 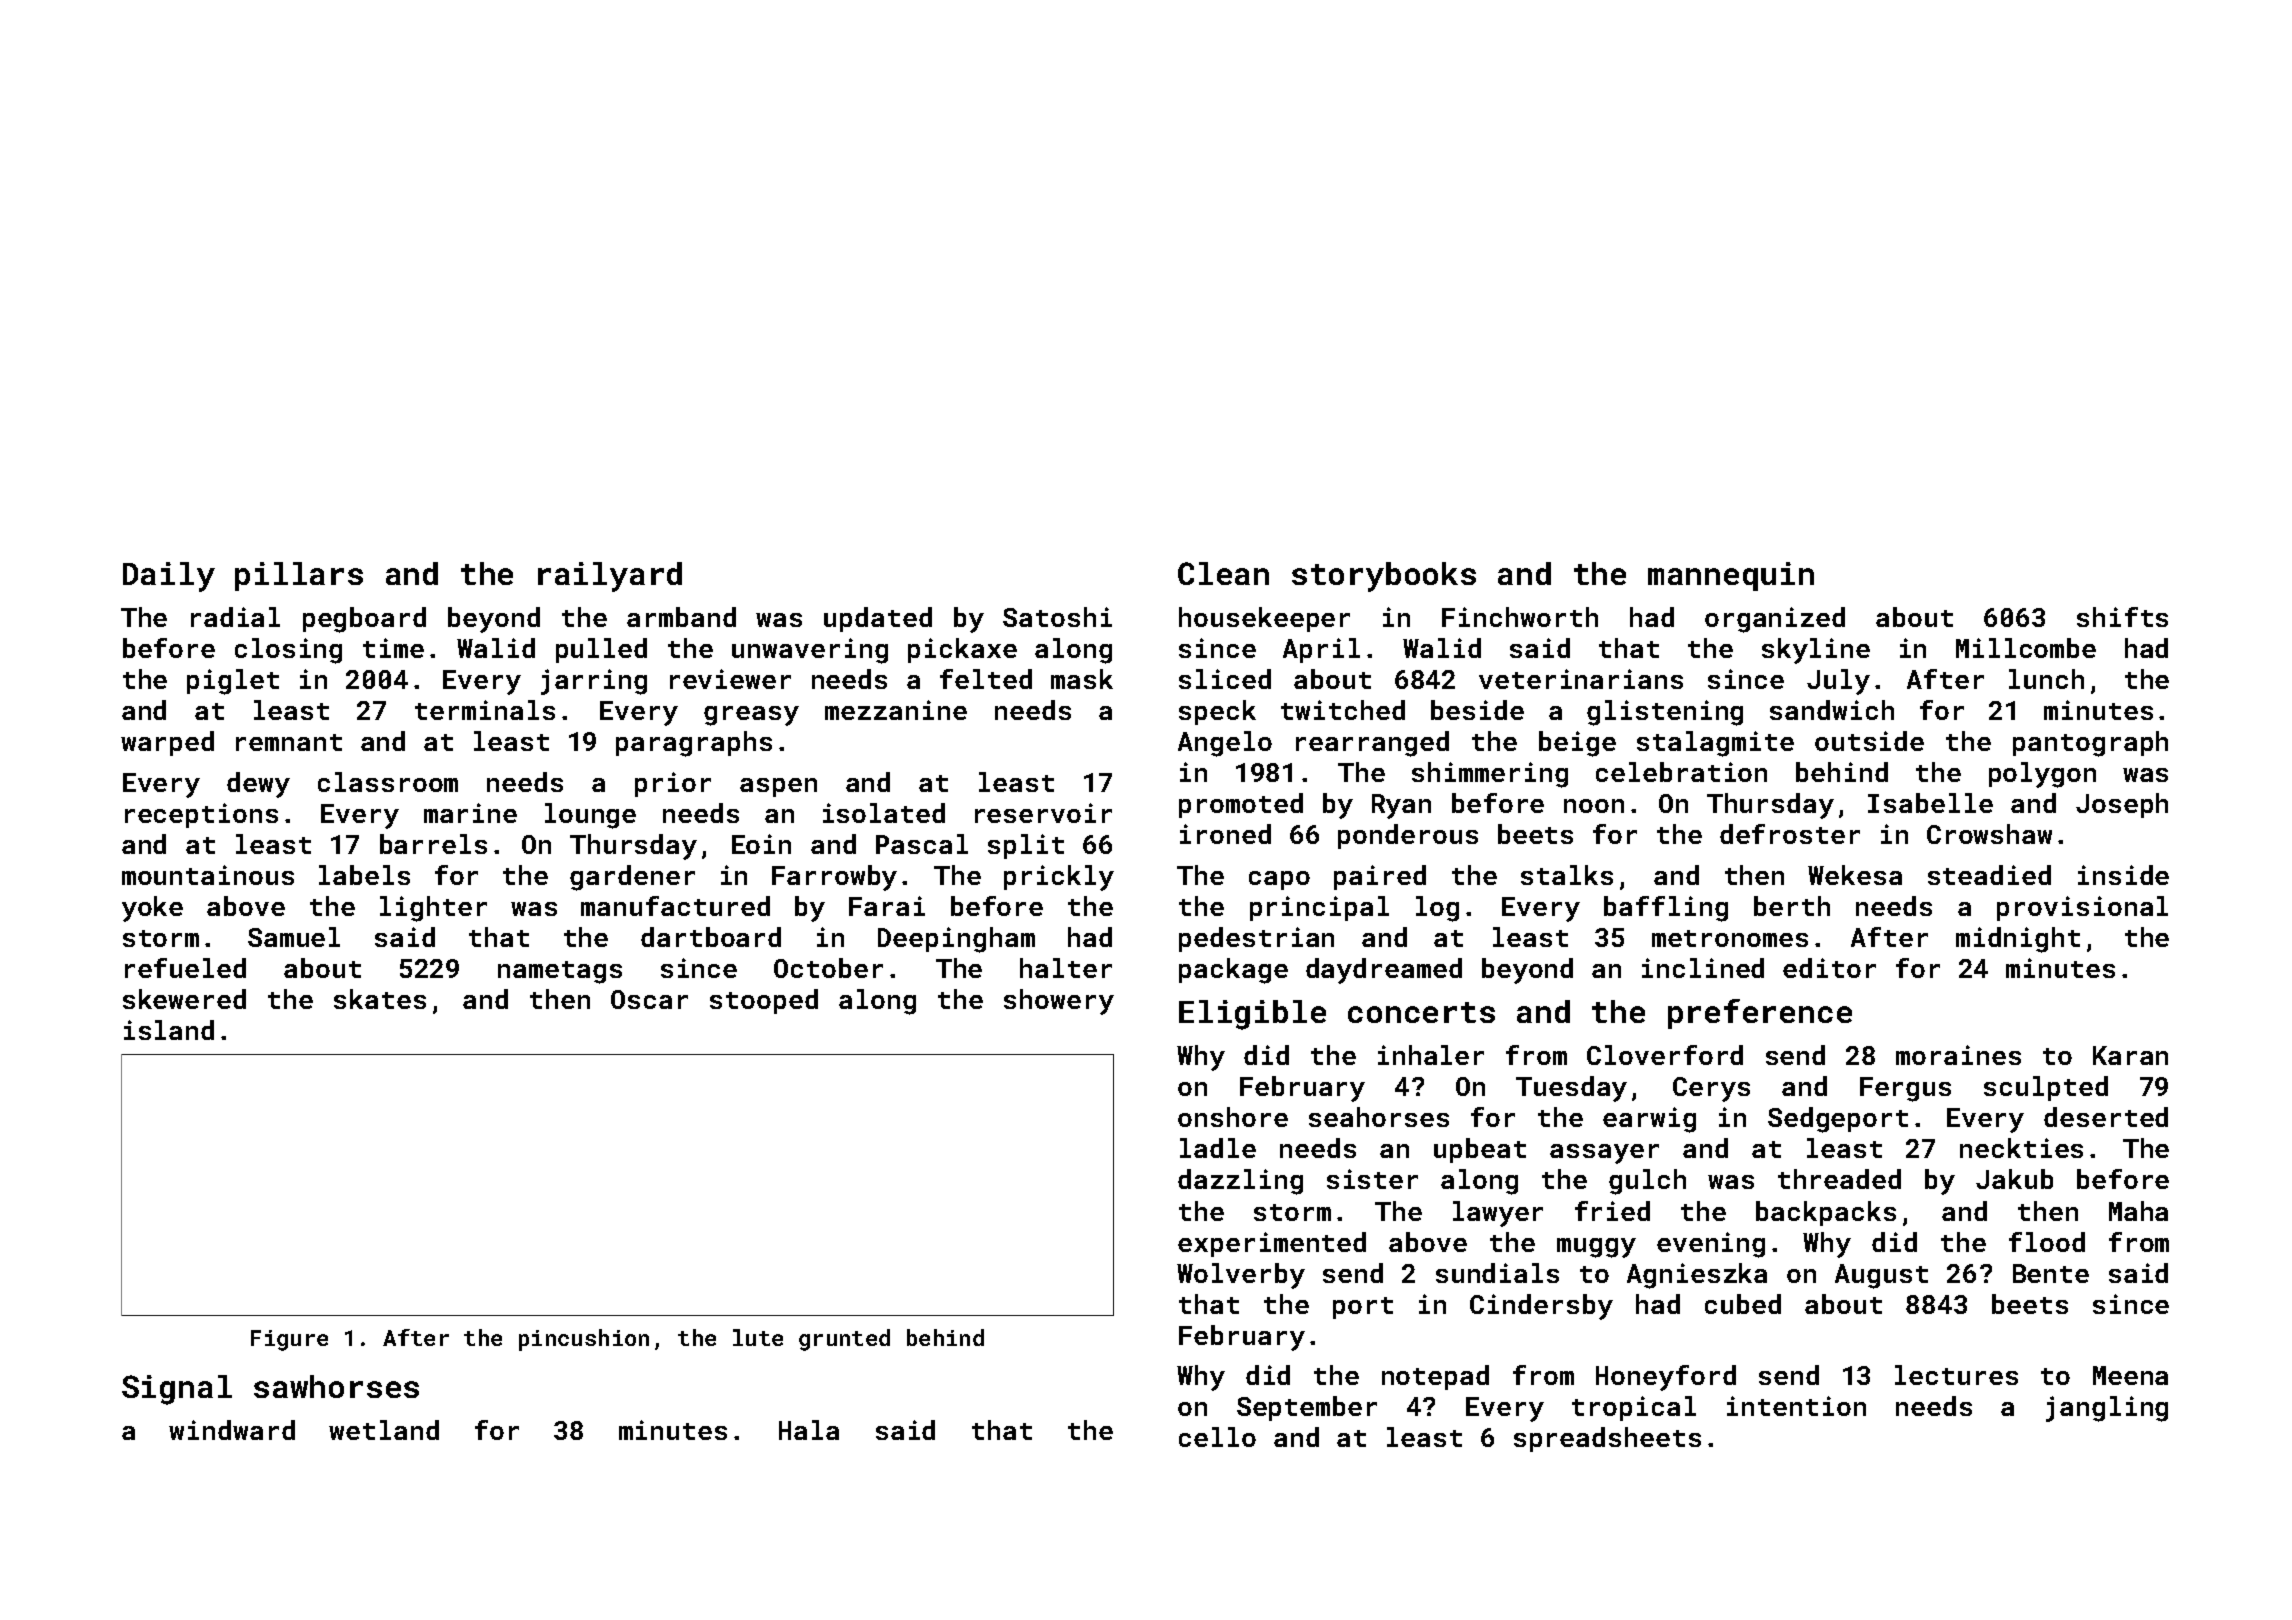 What do you see at coordinates (235, 617) in the screenshot?
I see `radial` at bounding box center [235, 617].
